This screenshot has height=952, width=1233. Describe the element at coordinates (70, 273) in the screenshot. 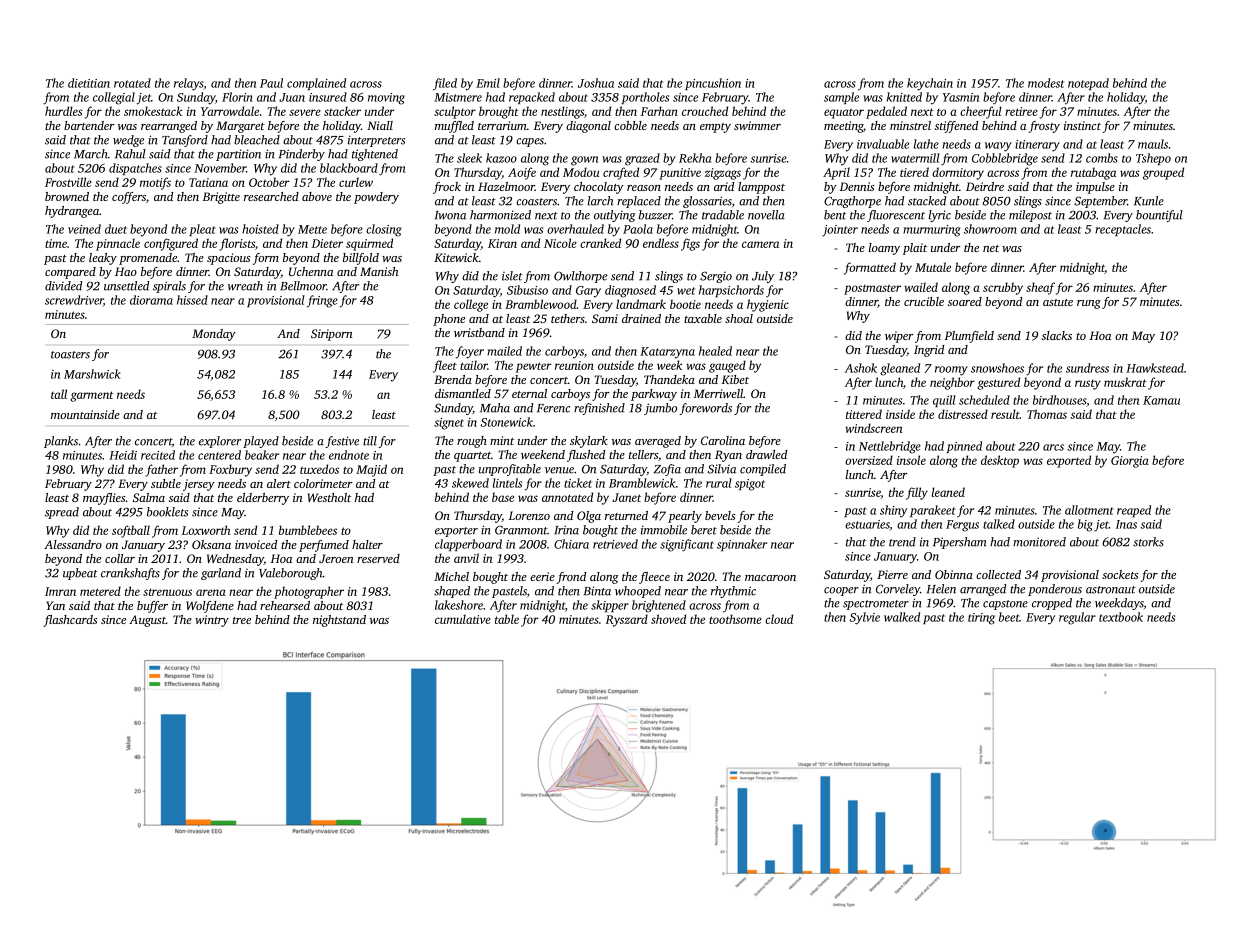

I see `compared` at that location.
